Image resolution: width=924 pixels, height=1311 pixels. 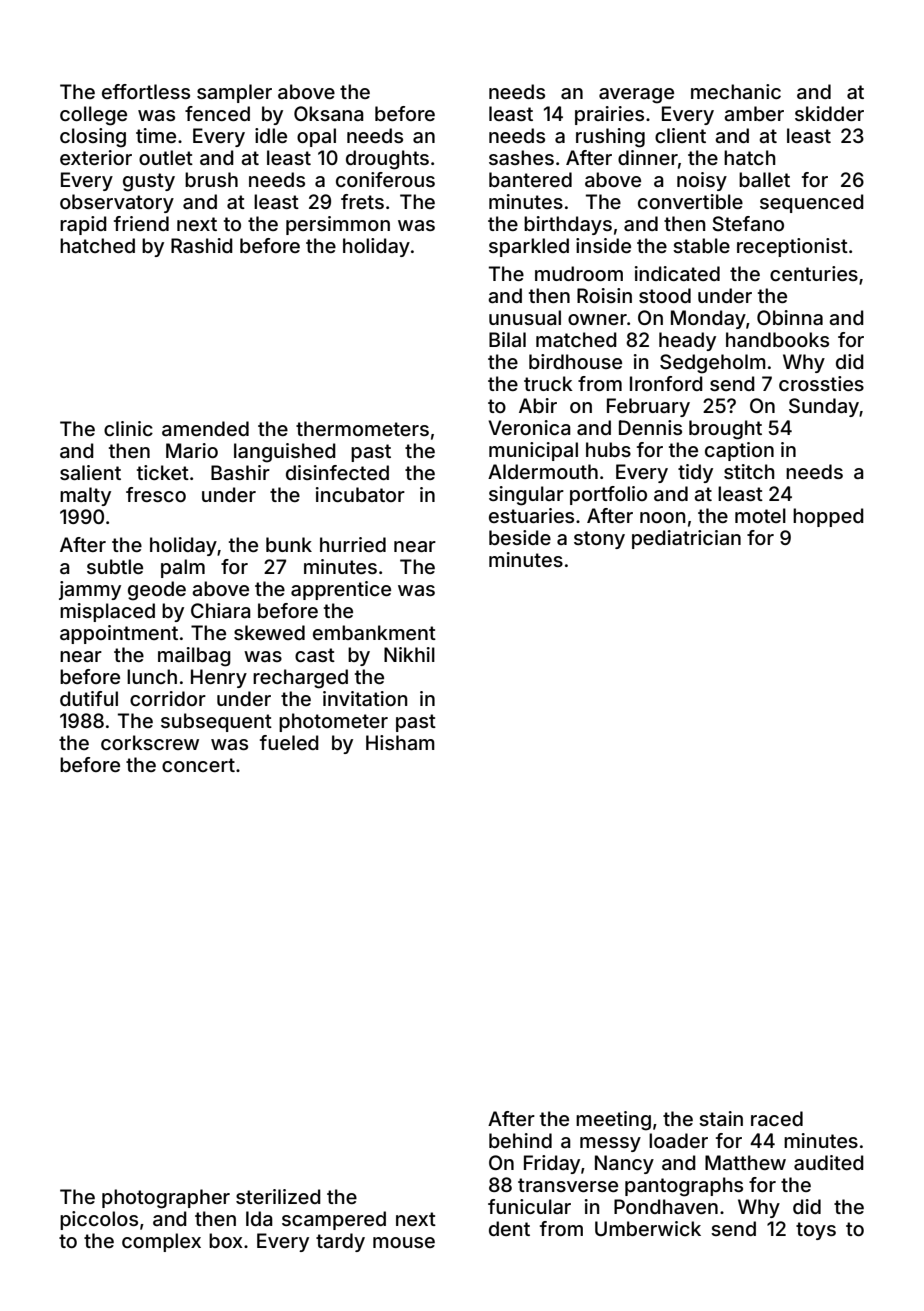 What do you see at coordinates (764, 179) in the document?
I see `ballet` at bounding box center [764, 179].
